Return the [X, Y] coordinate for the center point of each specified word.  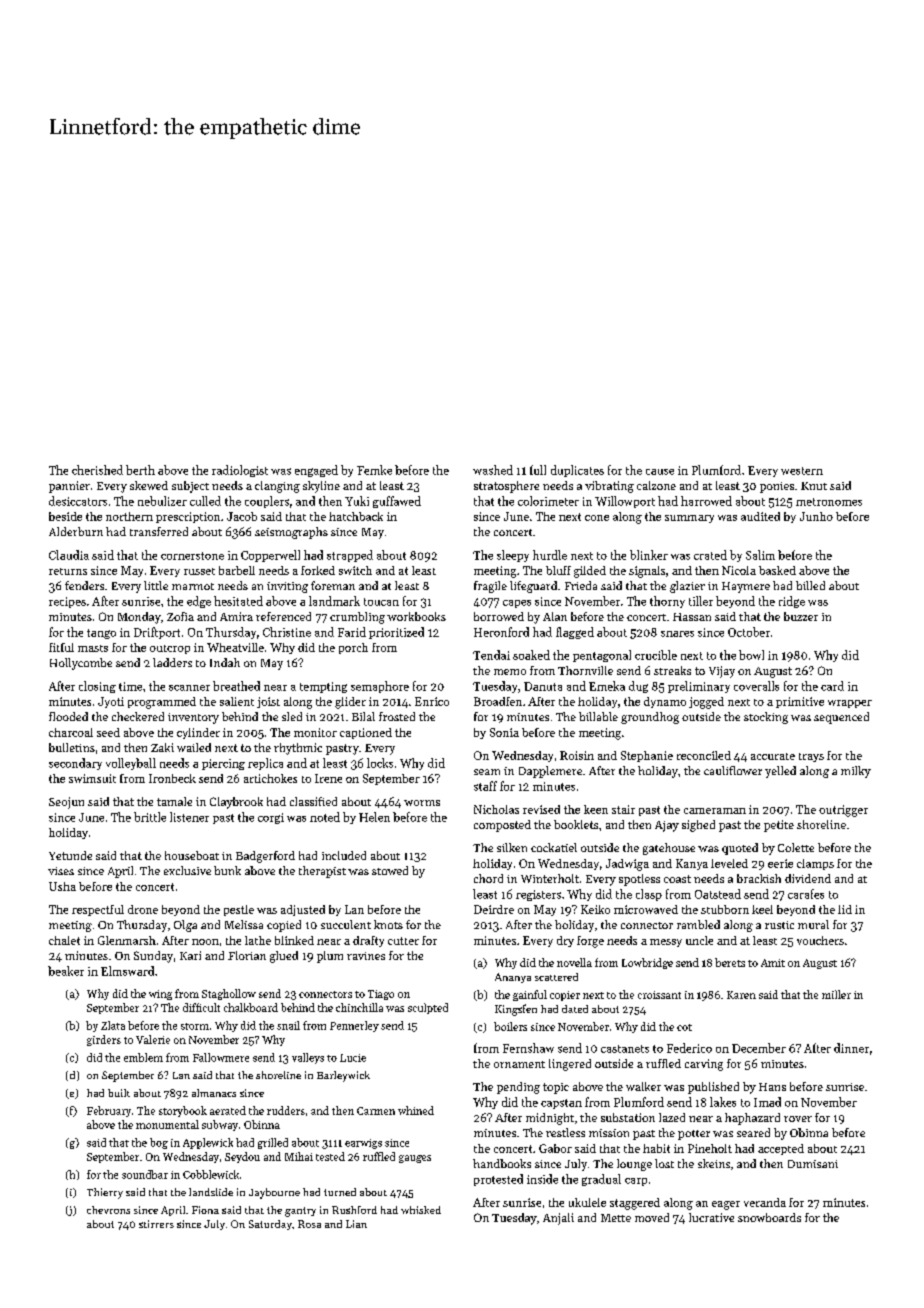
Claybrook [236, 803]
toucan [381, 602]
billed [810, 585]
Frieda [581, 585]
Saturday [270, 1225]
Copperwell [270, 556]
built [119, 1093]
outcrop [170, 649]
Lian [356, 1224]
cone [597, 518]
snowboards [769, 1217]
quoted [740, 849]
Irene [328, 778]
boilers [510, 1026]
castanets [625, 1049]
